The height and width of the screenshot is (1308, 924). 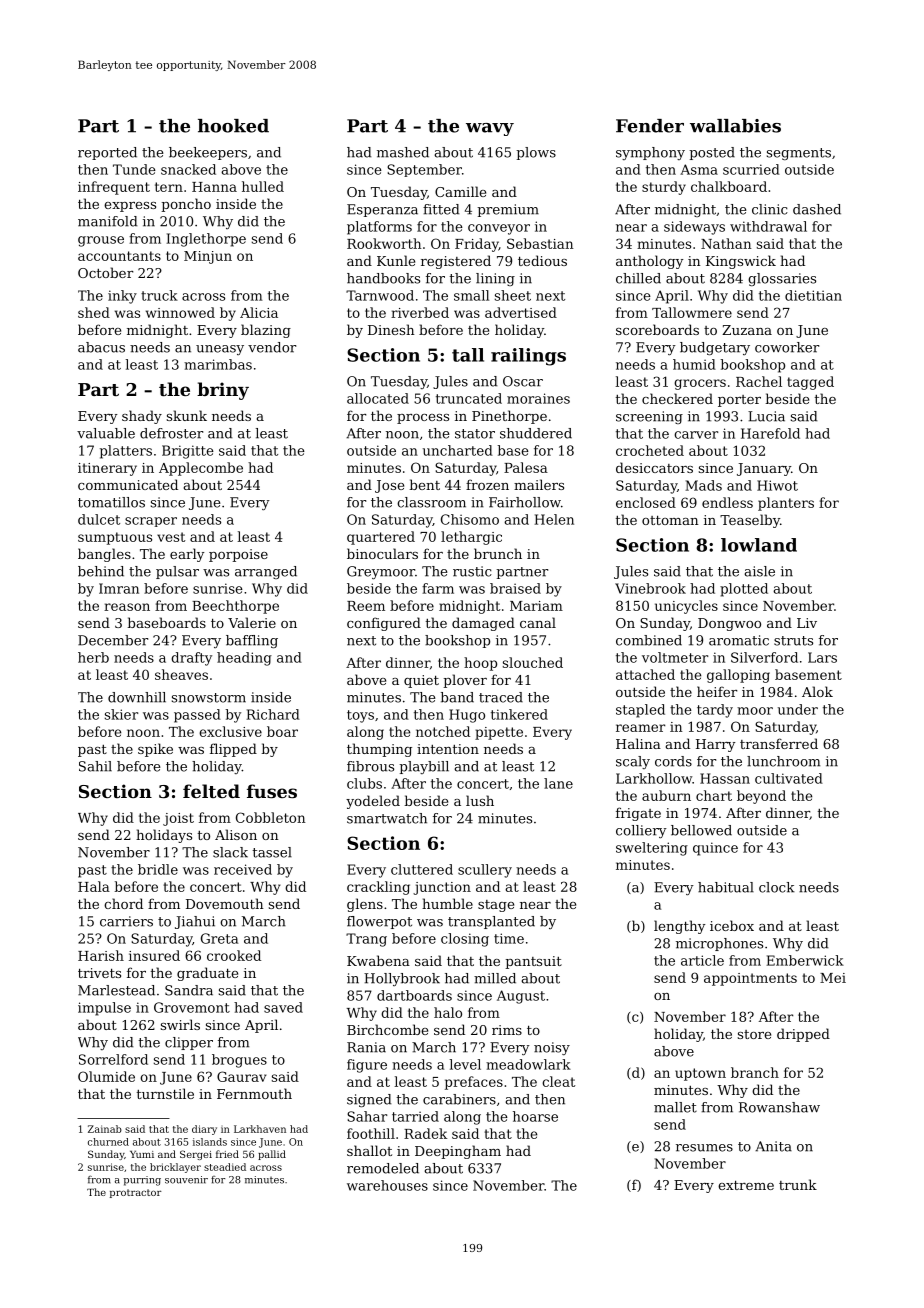 I want to click on stator, so click(x=475, y=434).
